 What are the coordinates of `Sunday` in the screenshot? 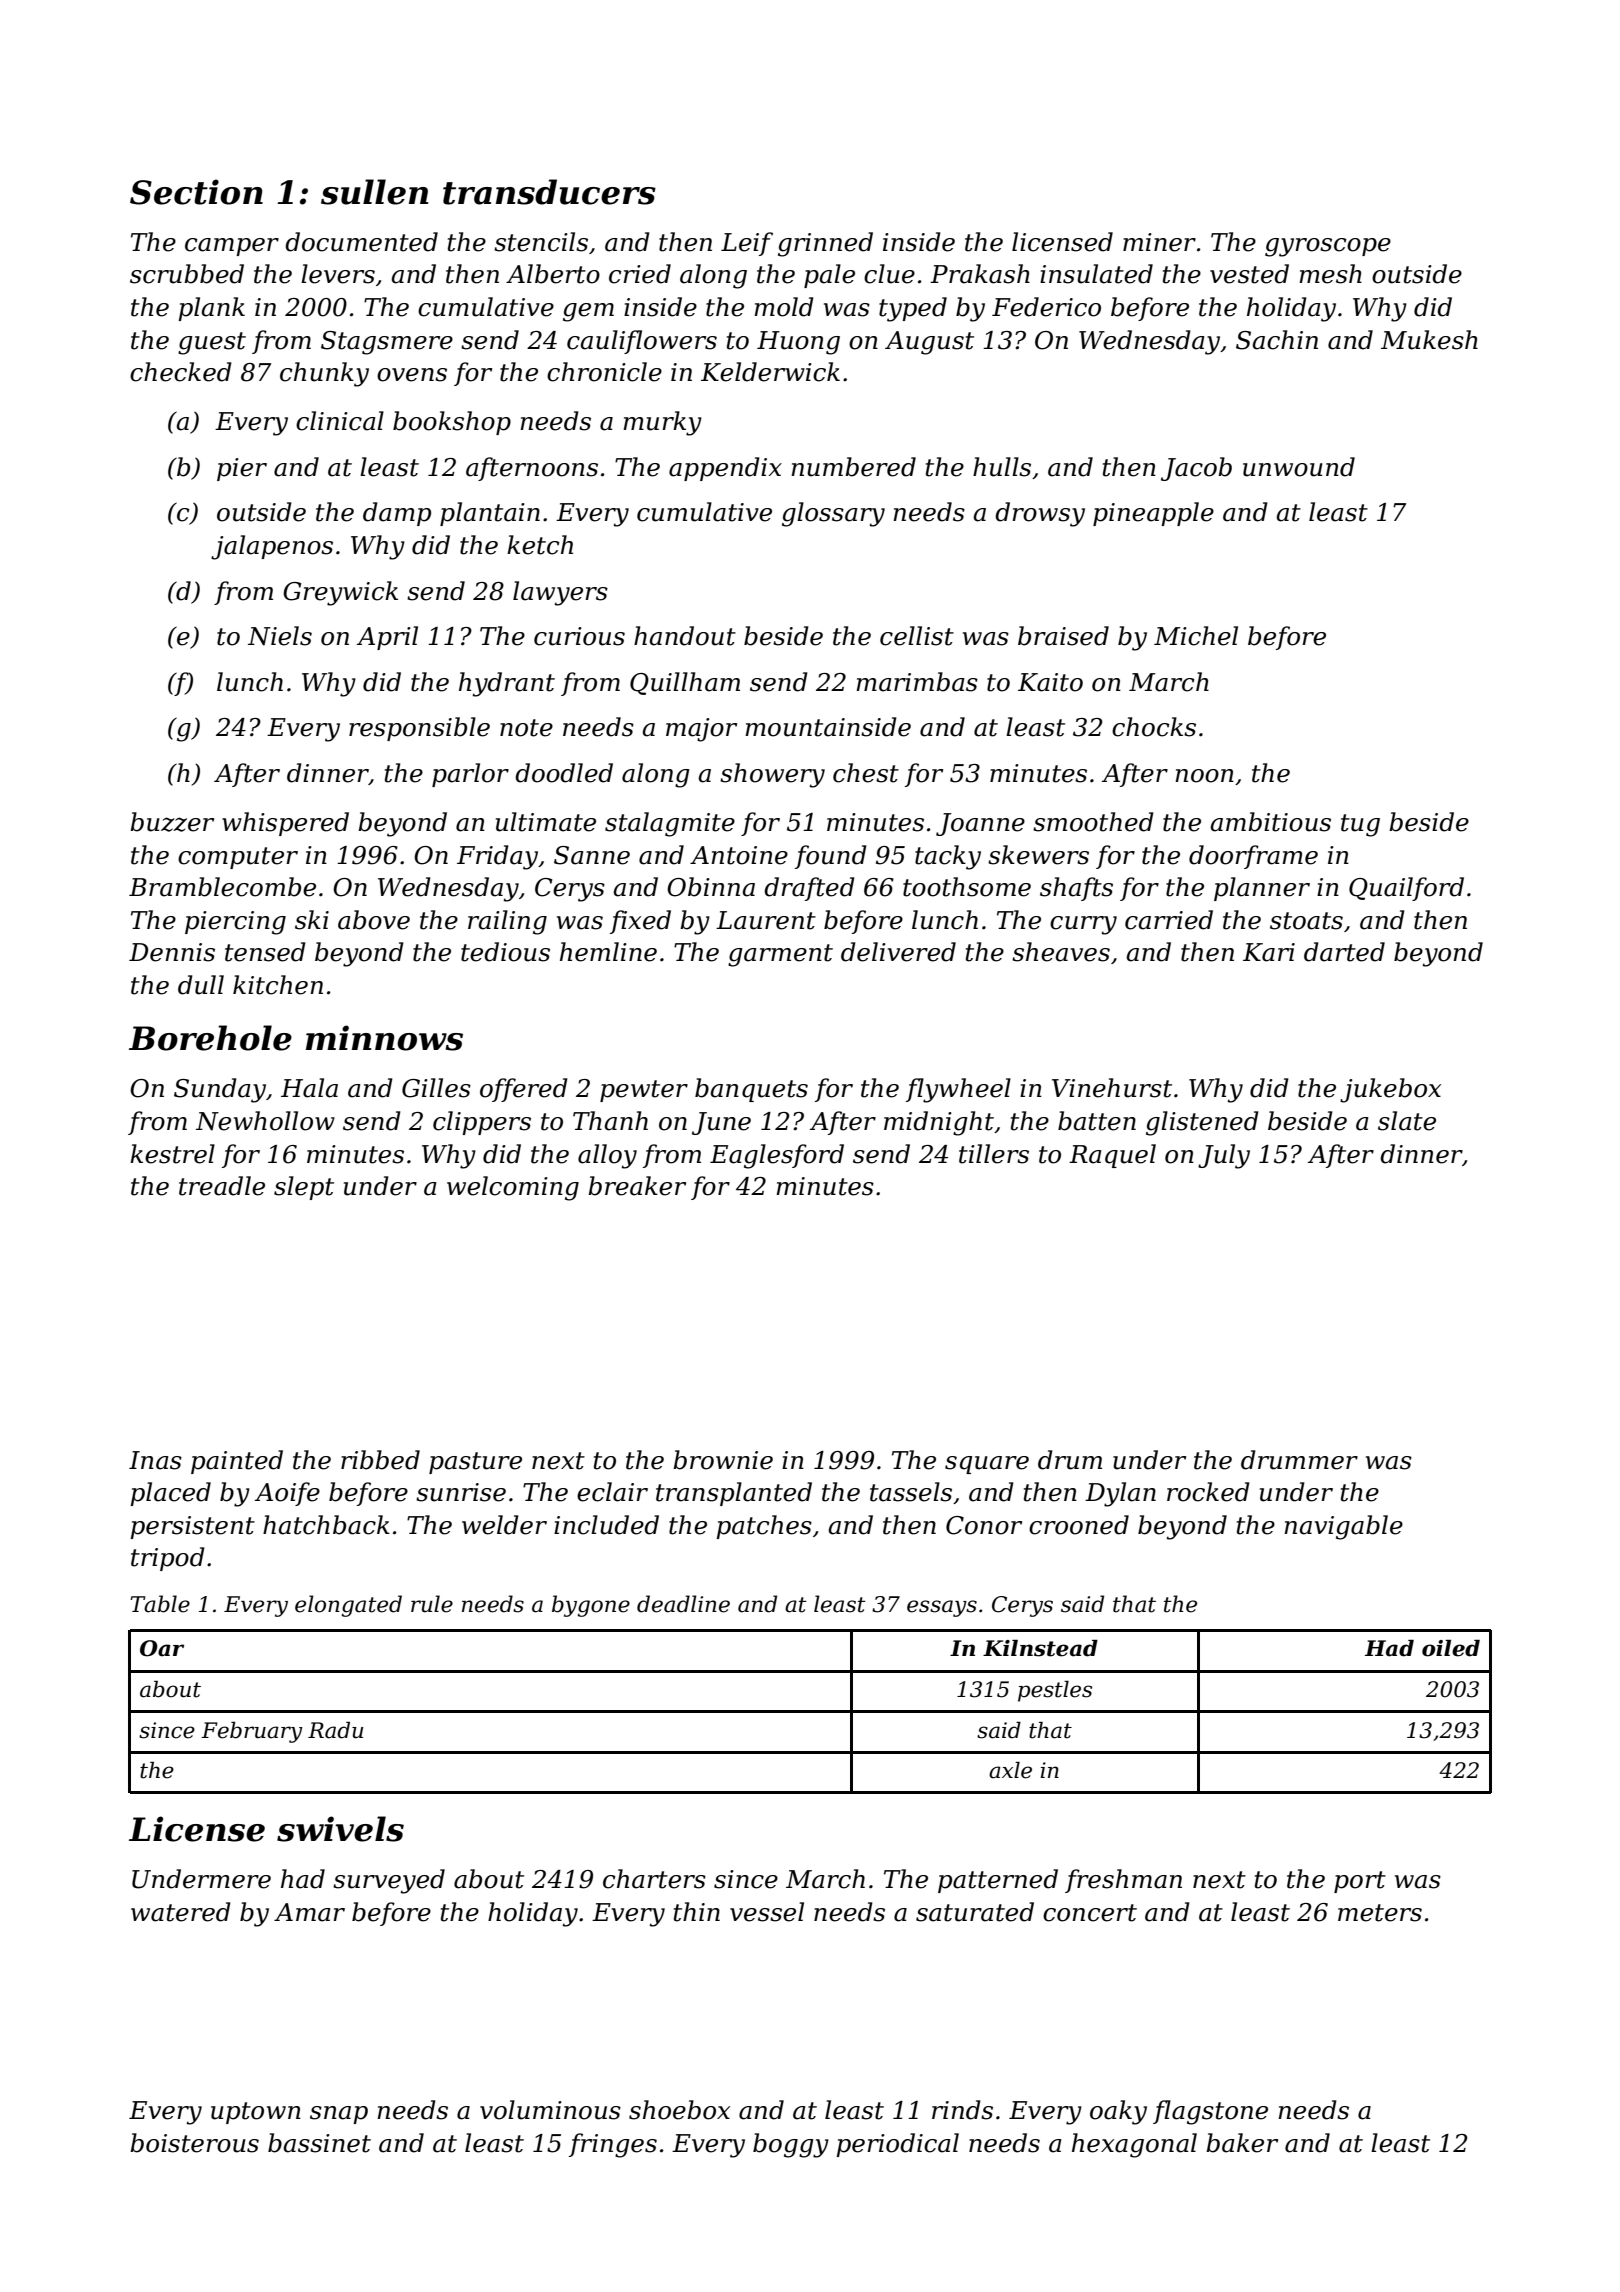 It's located at (220, 1090).
